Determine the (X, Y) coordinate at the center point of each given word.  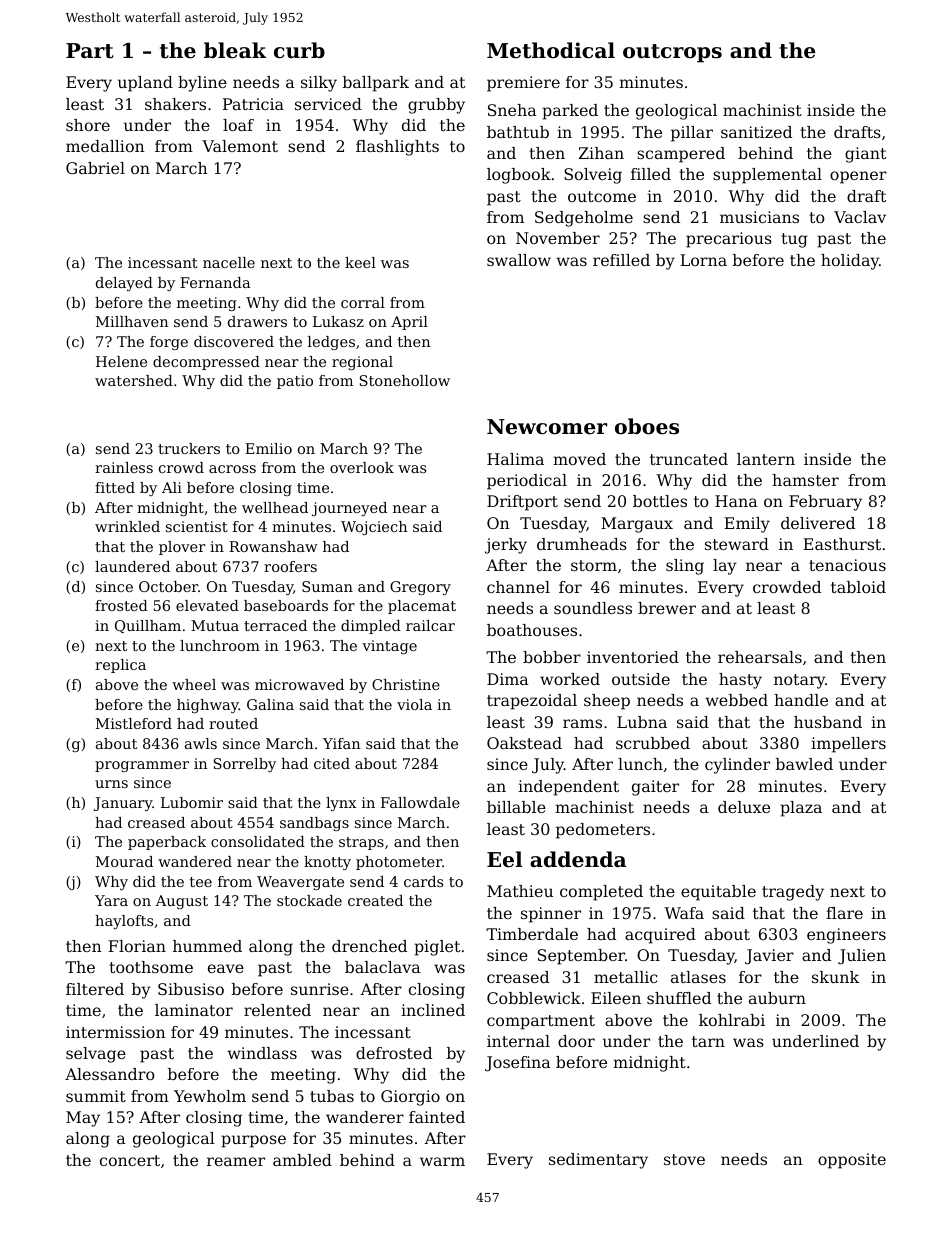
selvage (96, 1055)
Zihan (601, 153)
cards (423, 881)
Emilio (268, 448)
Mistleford (134, 723)
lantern (766, 459)
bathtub (518, 132)
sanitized (756, 132)
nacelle (229, 262)
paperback (167, 843)
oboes (647, 426)
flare (844, 913)
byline (202, 84)
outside (641, 679)
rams (582, 723)
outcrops (672, 53)
